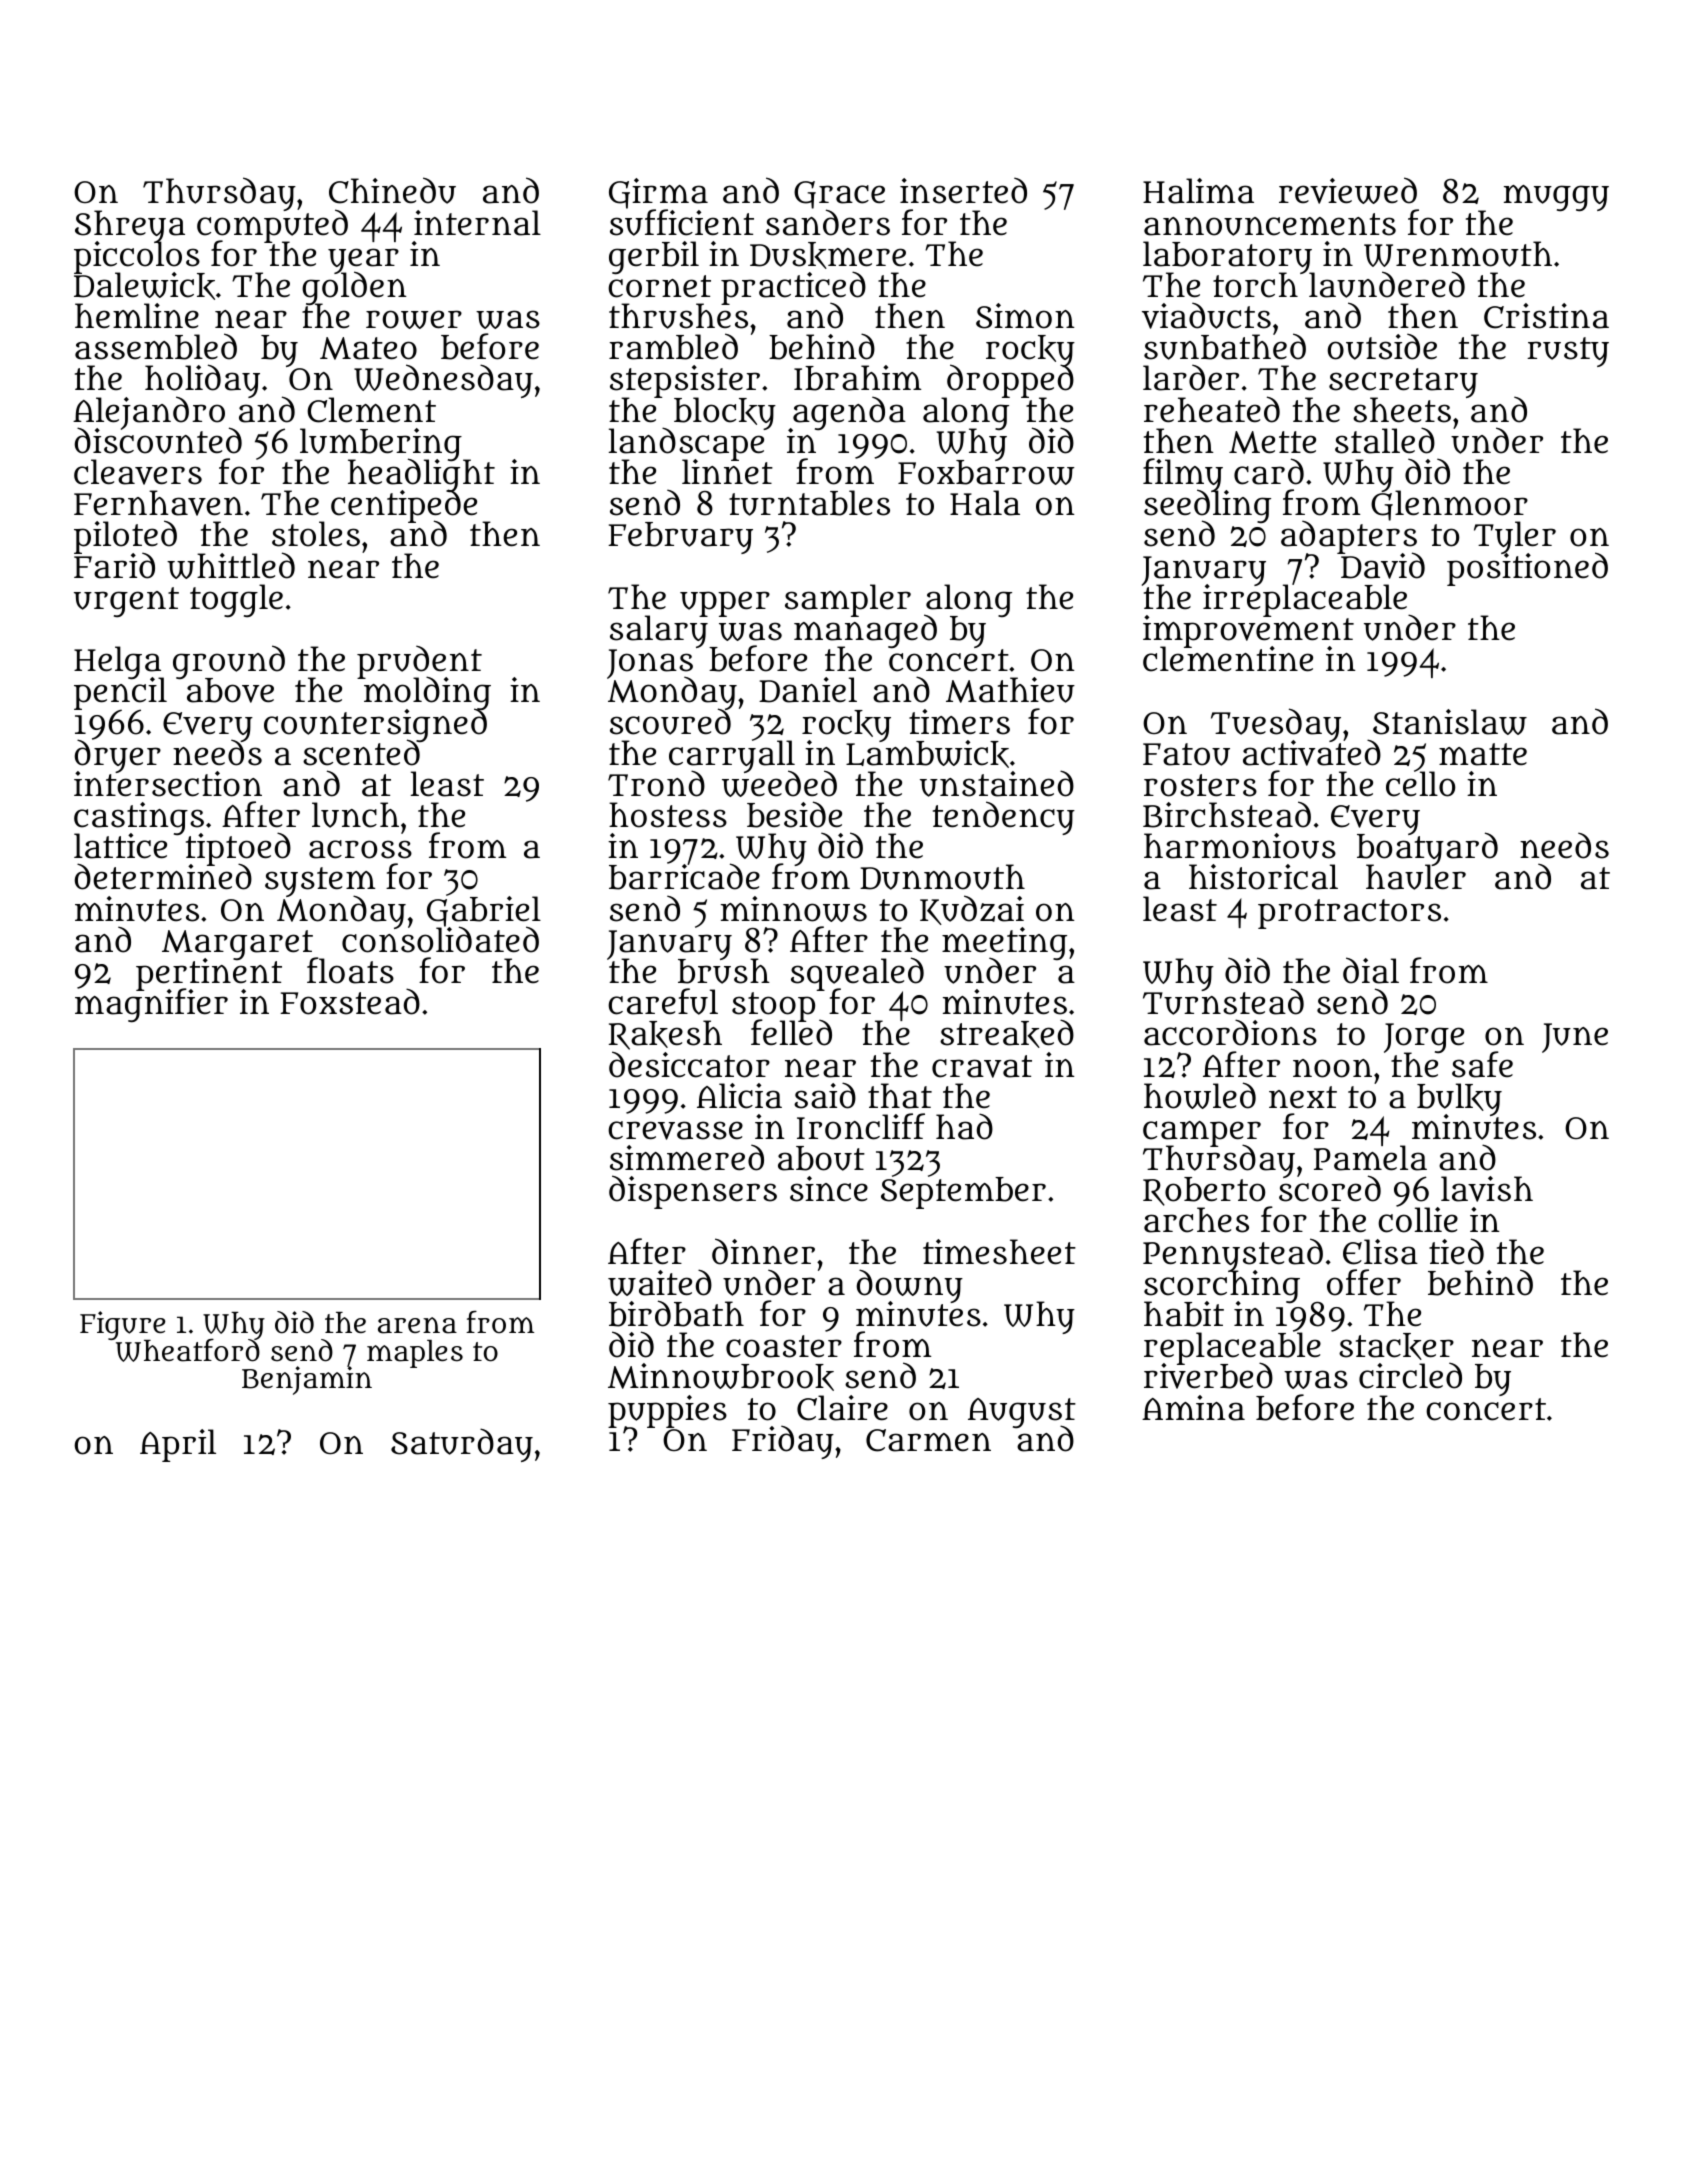  What do you see at coordinates (1556, 198) in the image?
I see `muggy` at bounding box center [1556, 198].
